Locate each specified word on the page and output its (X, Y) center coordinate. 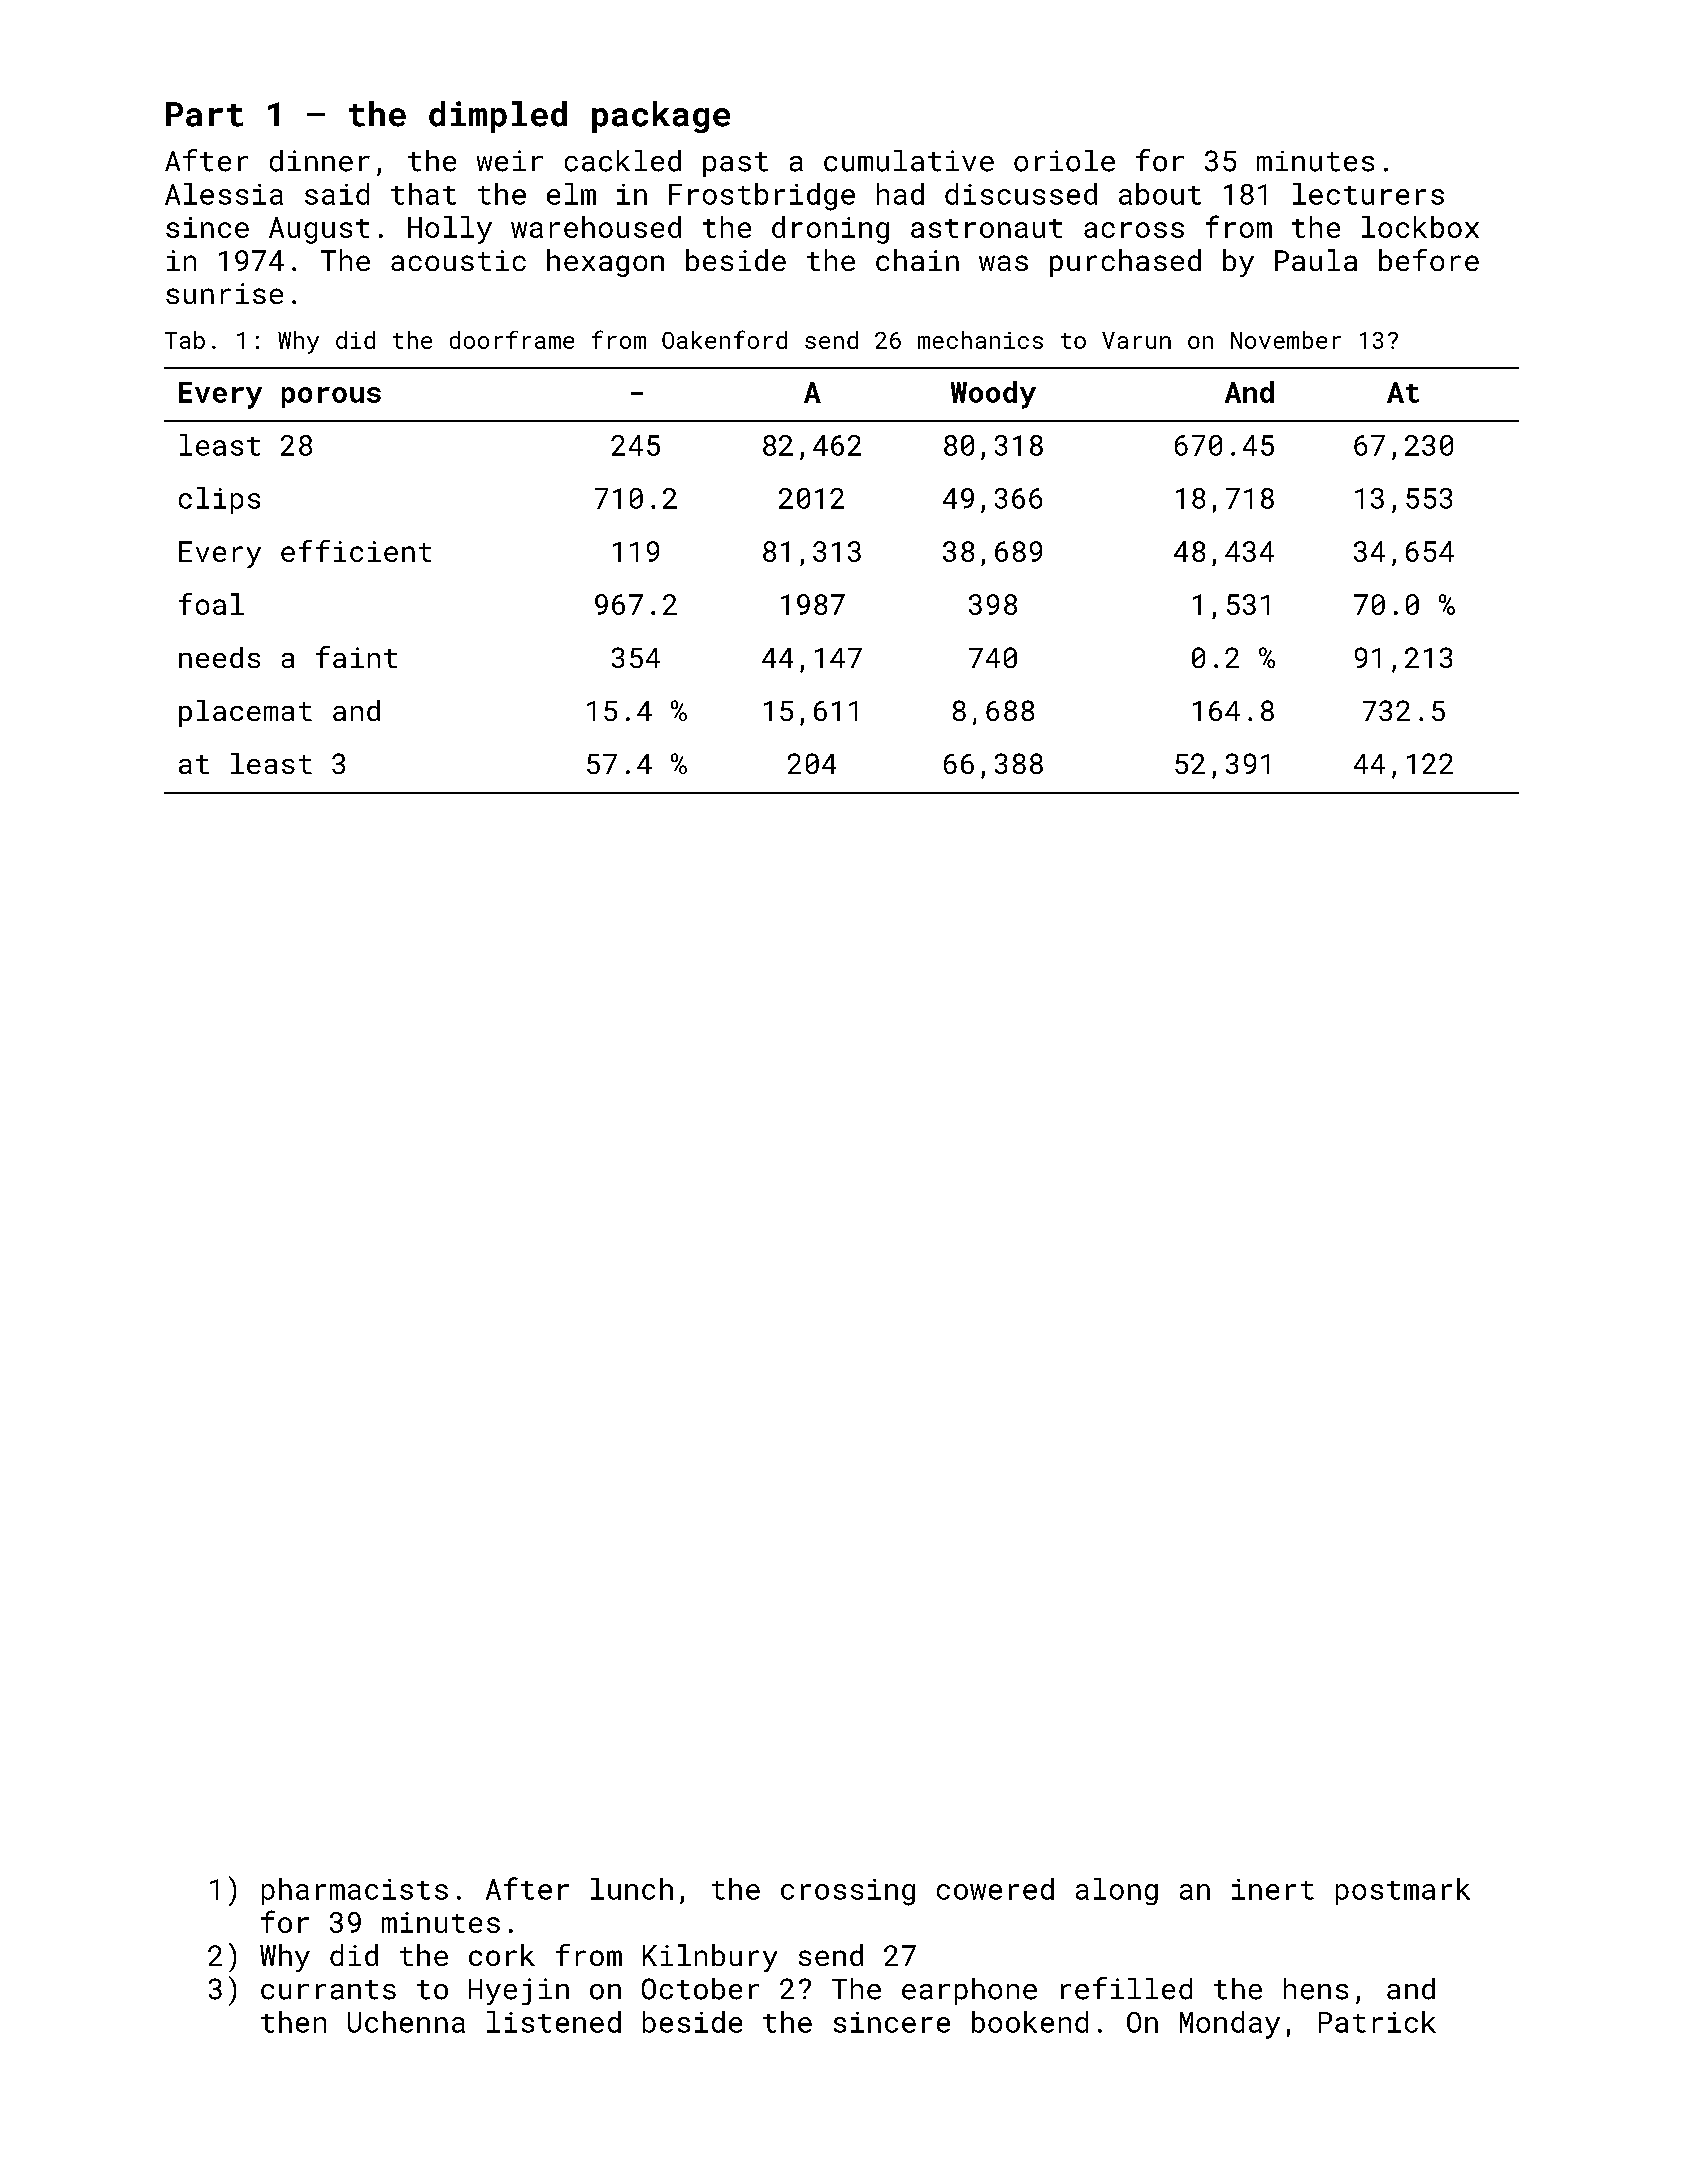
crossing (848, 1892)
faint (356, 657)
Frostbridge (762, 197)
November (1286, 340)
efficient (356, 551)
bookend (1030, 2022)
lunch (632, 1889)
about (1160, 194)
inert (1273, 1889)
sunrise (224, 293)
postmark (1403, 1891)
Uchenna (406, 2022)
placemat (245, 713)
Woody (993, 395)
